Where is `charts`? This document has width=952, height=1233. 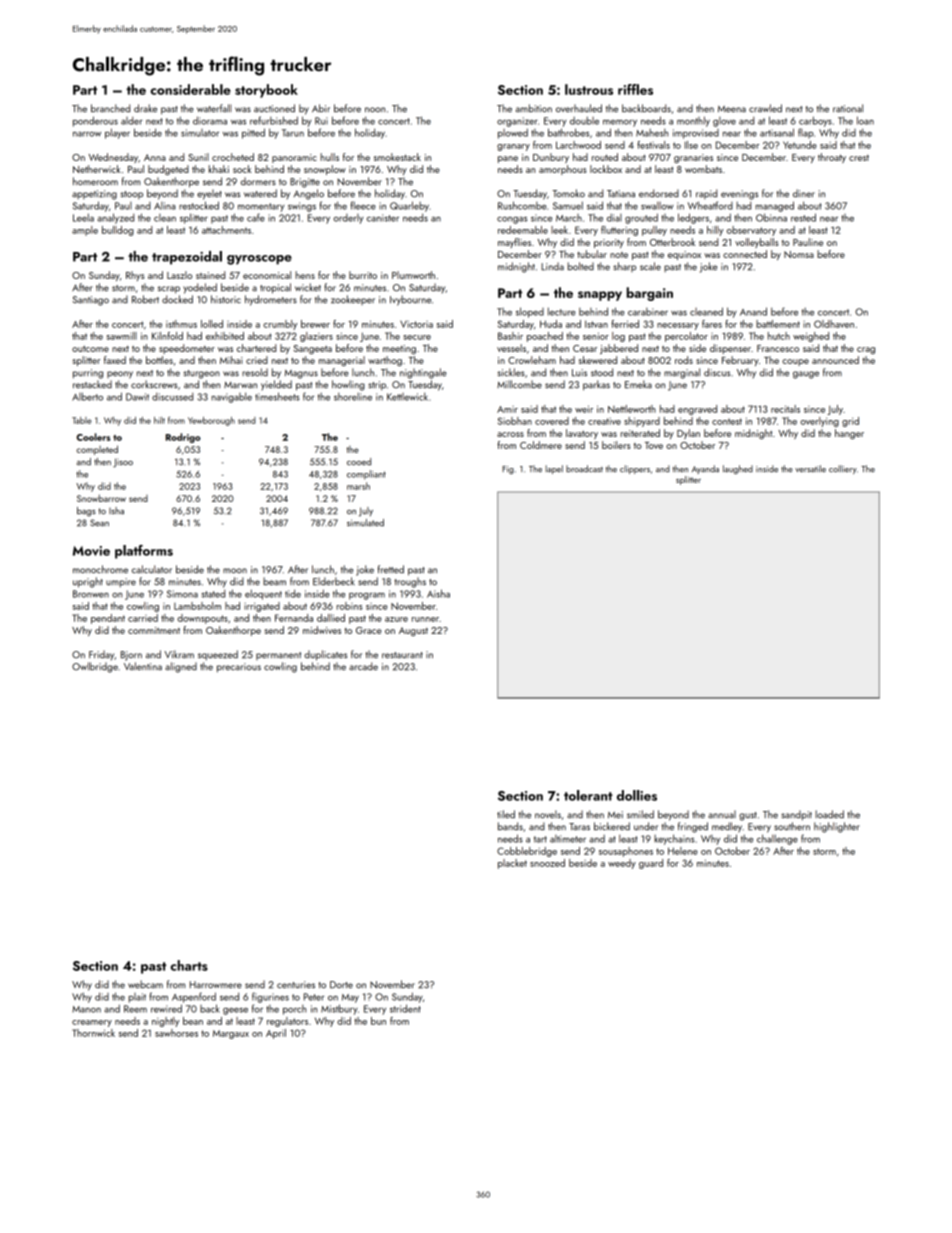 charts is located at coordinates (189, 965).
